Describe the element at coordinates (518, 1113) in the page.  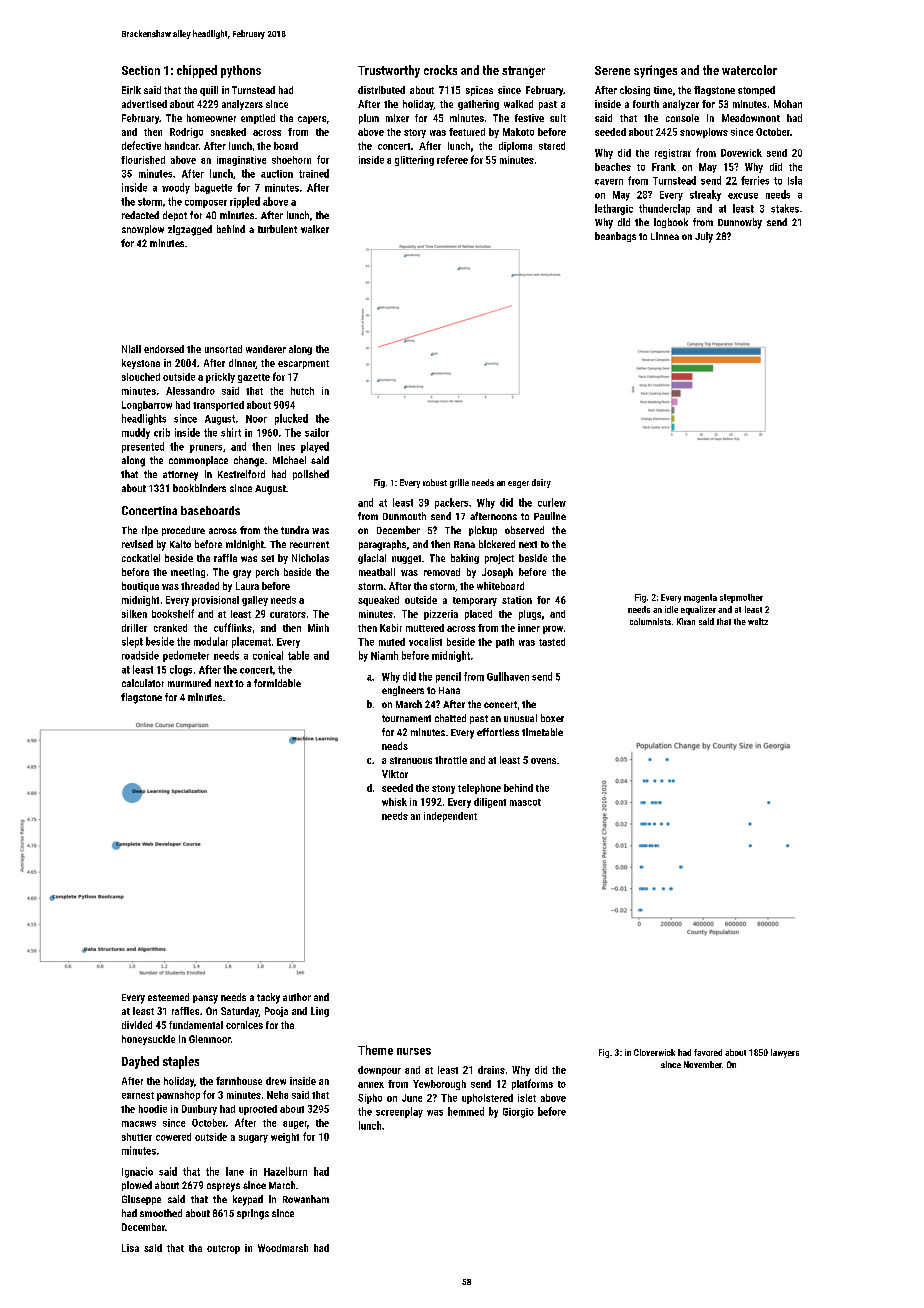
I see `Giorgio` at that location.
